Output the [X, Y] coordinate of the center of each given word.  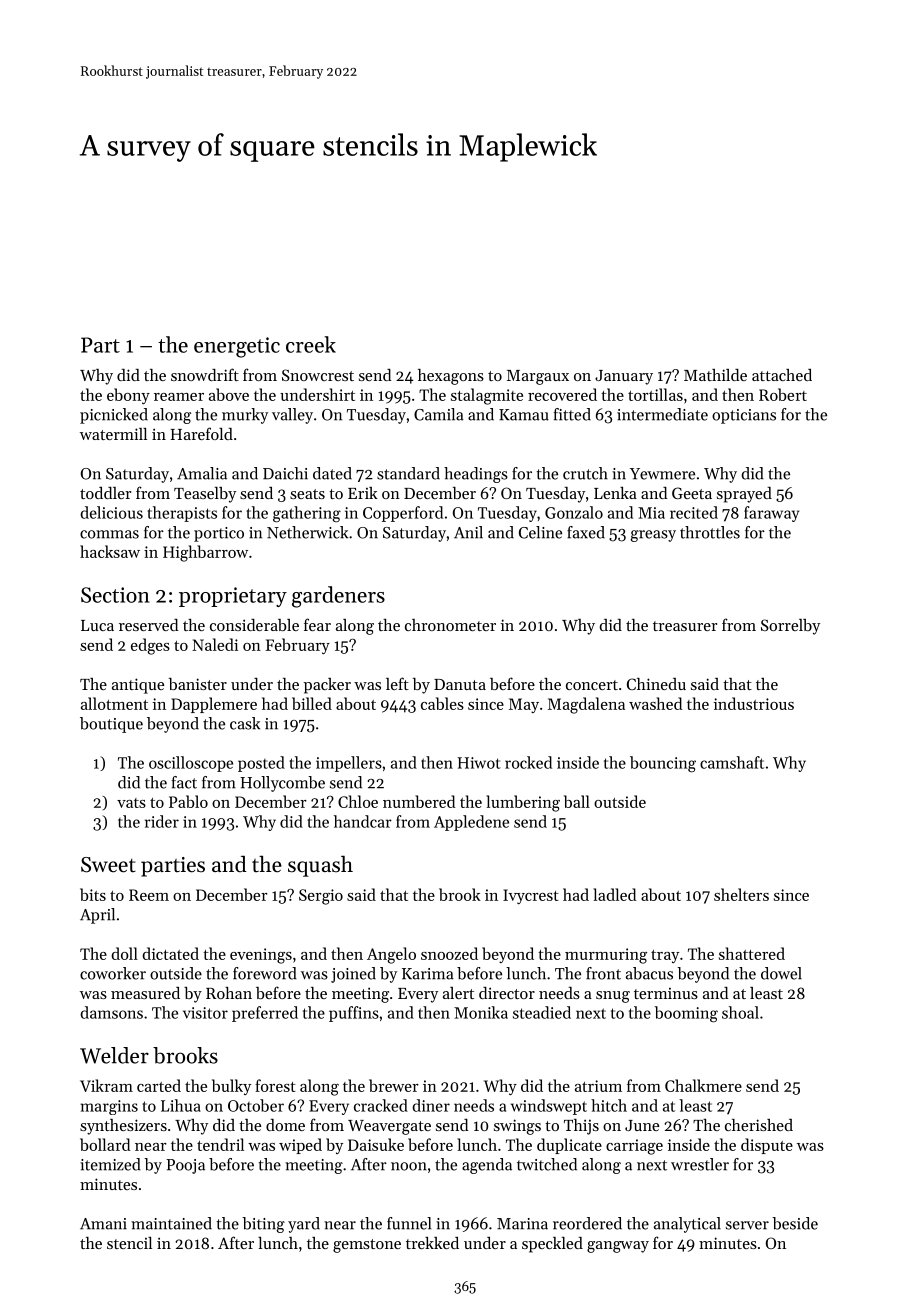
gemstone [367, 1246]
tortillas [655, 394]
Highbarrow [205, 553]
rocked [528, 762]
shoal [740, 1012]
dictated [171, 953]
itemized [110, 1164]
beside [795, 1223]
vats [131, 803]
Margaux [538, 377]
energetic [237, 347]
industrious [754, 703]
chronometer [450, 625]
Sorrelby [790, 627]
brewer [394, 1085]
